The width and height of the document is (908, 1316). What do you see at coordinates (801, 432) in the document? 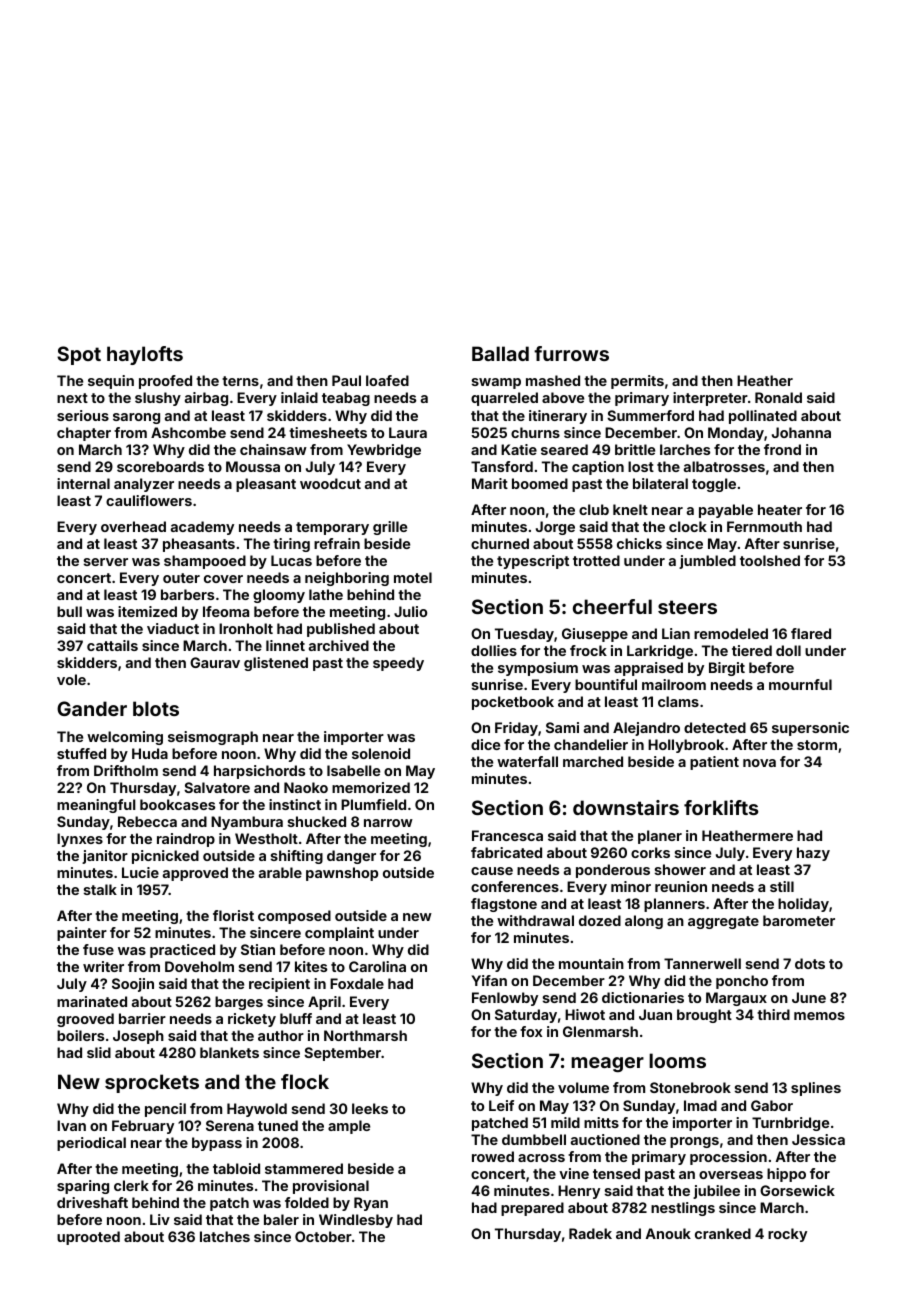
I see `Johanna` at bounding box center [801, 432].
